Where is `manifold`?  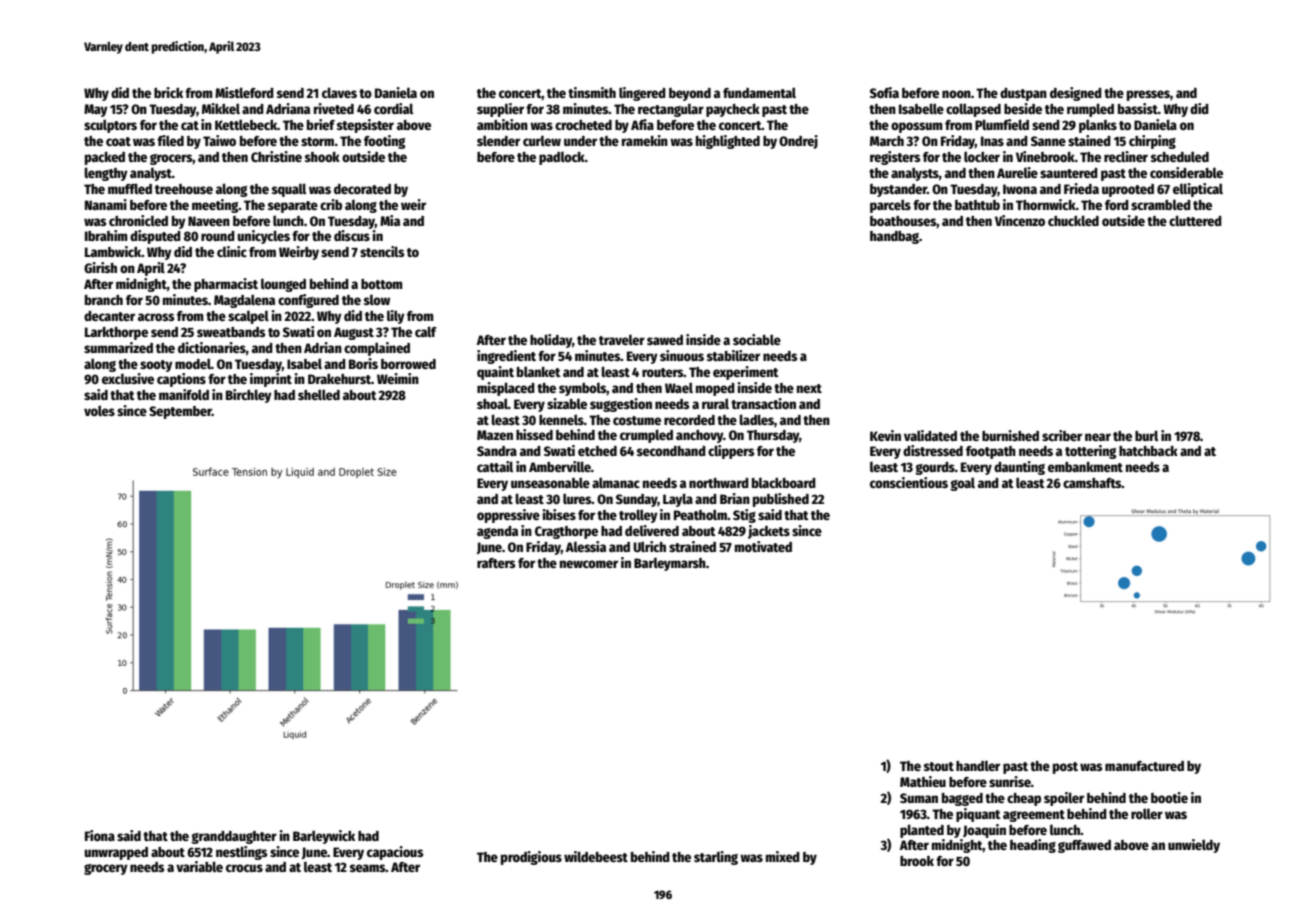 manifold is located at coordinates (184, 394).
